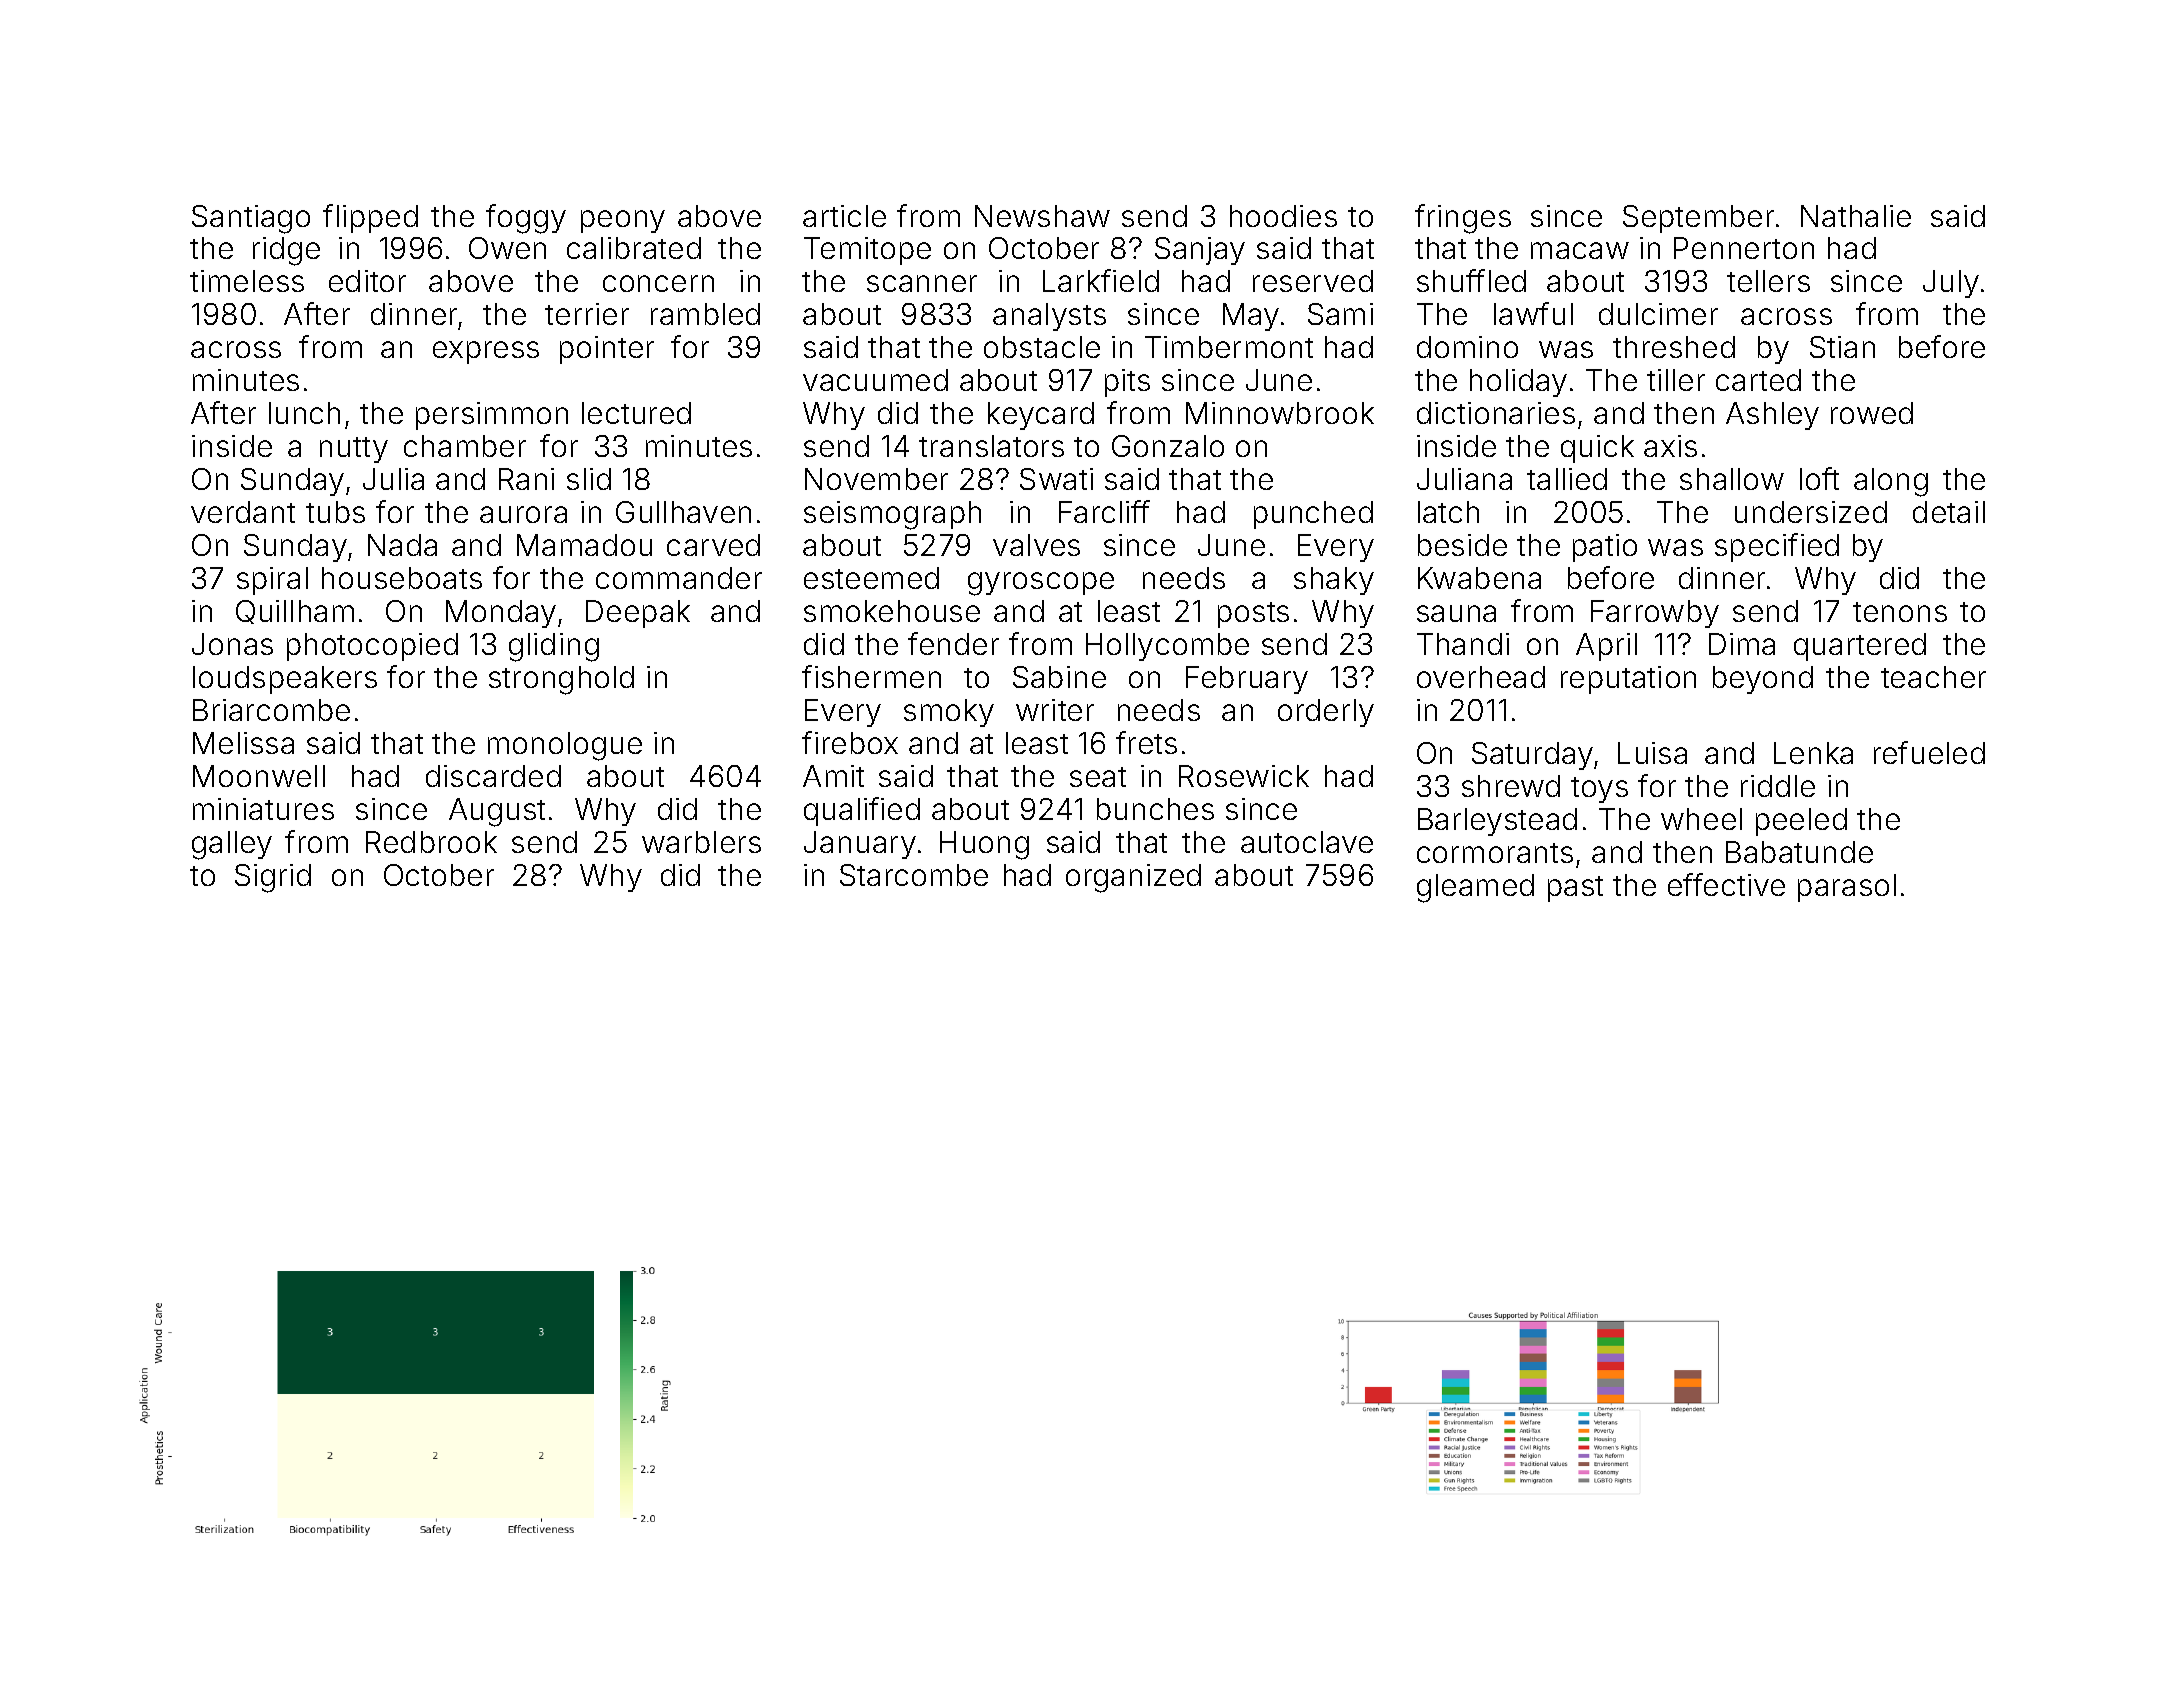  Describe the element at coordinates (914, 875) in the page. I see `Starcombe` at that location.
